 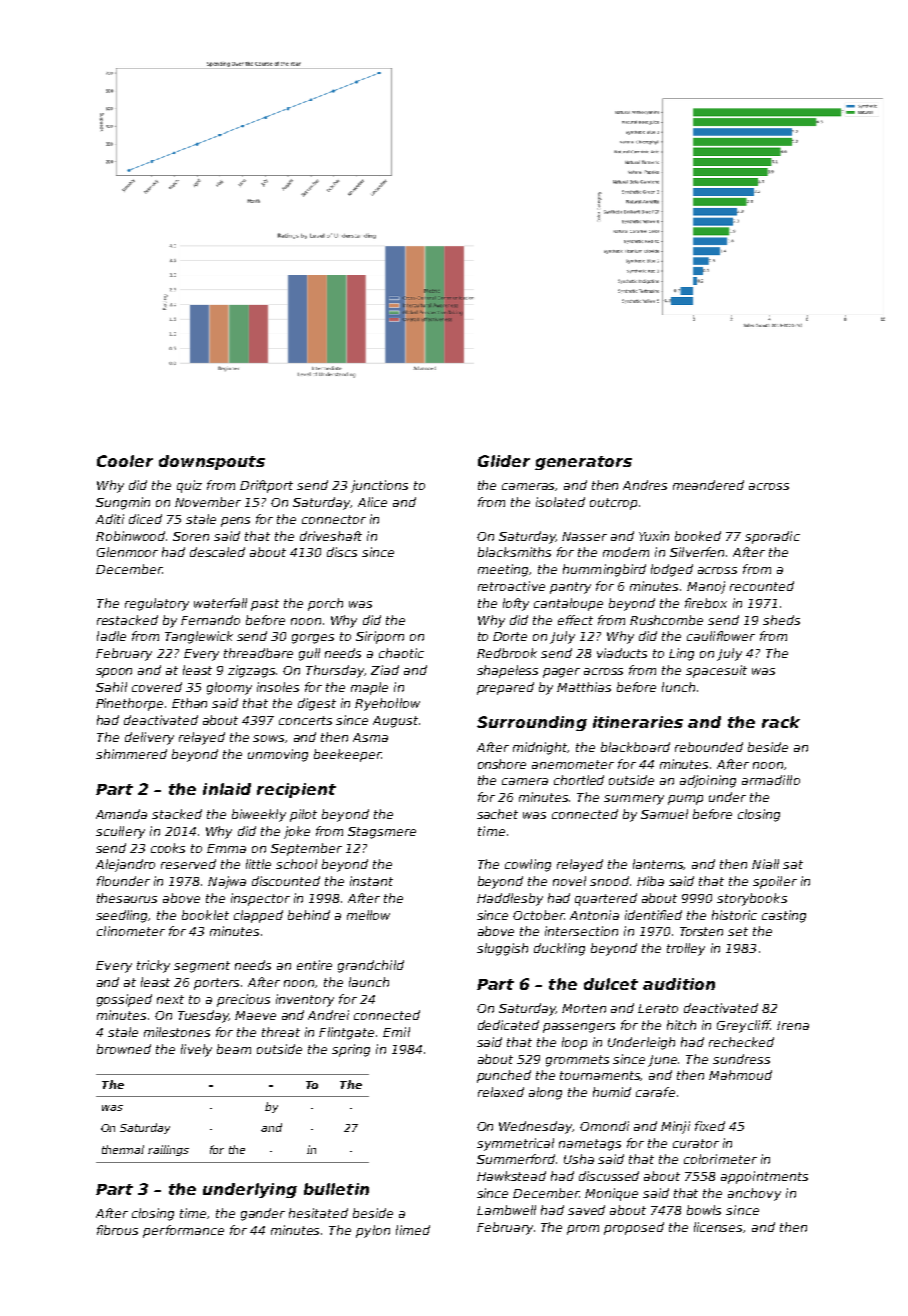 What do you see at coordinates (369, 688) in the page?
I see `maple` at bounding box center [369, 688].
